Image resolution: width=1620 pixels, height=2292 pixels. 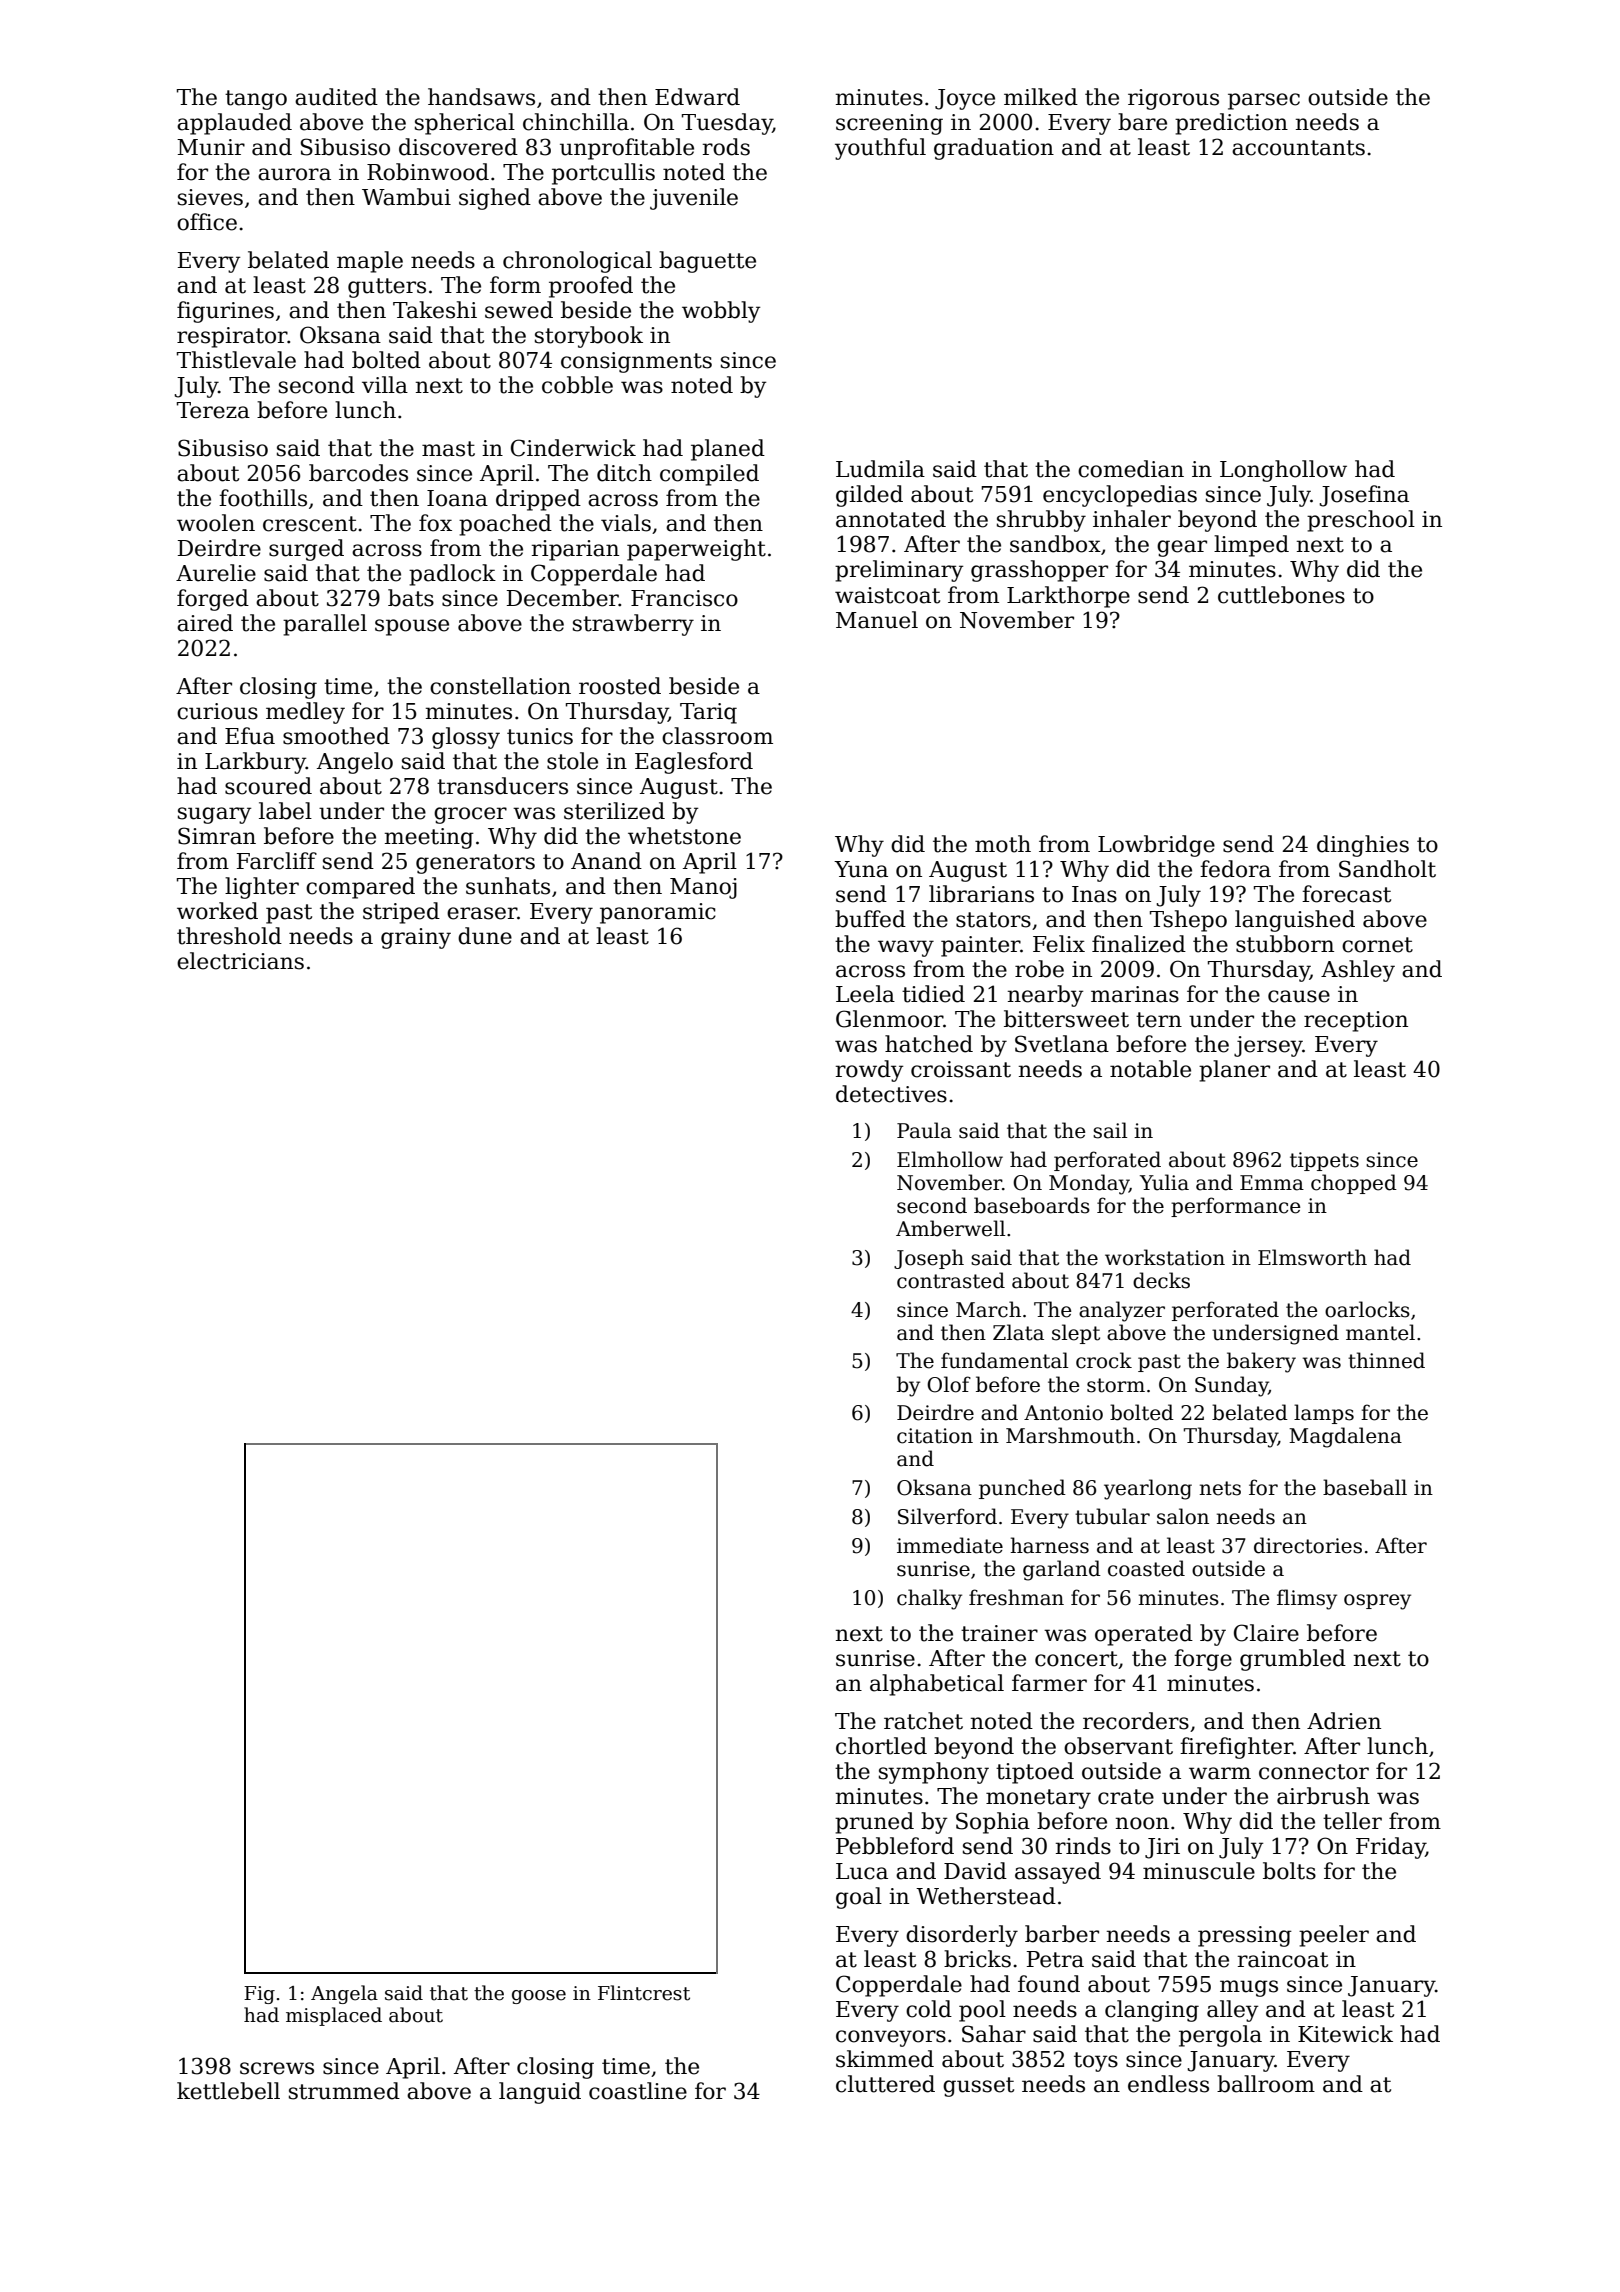 What do you see at coordinates (880, 149) in the screenshot?
I see `youthful` at bounding box center [880, 149].
